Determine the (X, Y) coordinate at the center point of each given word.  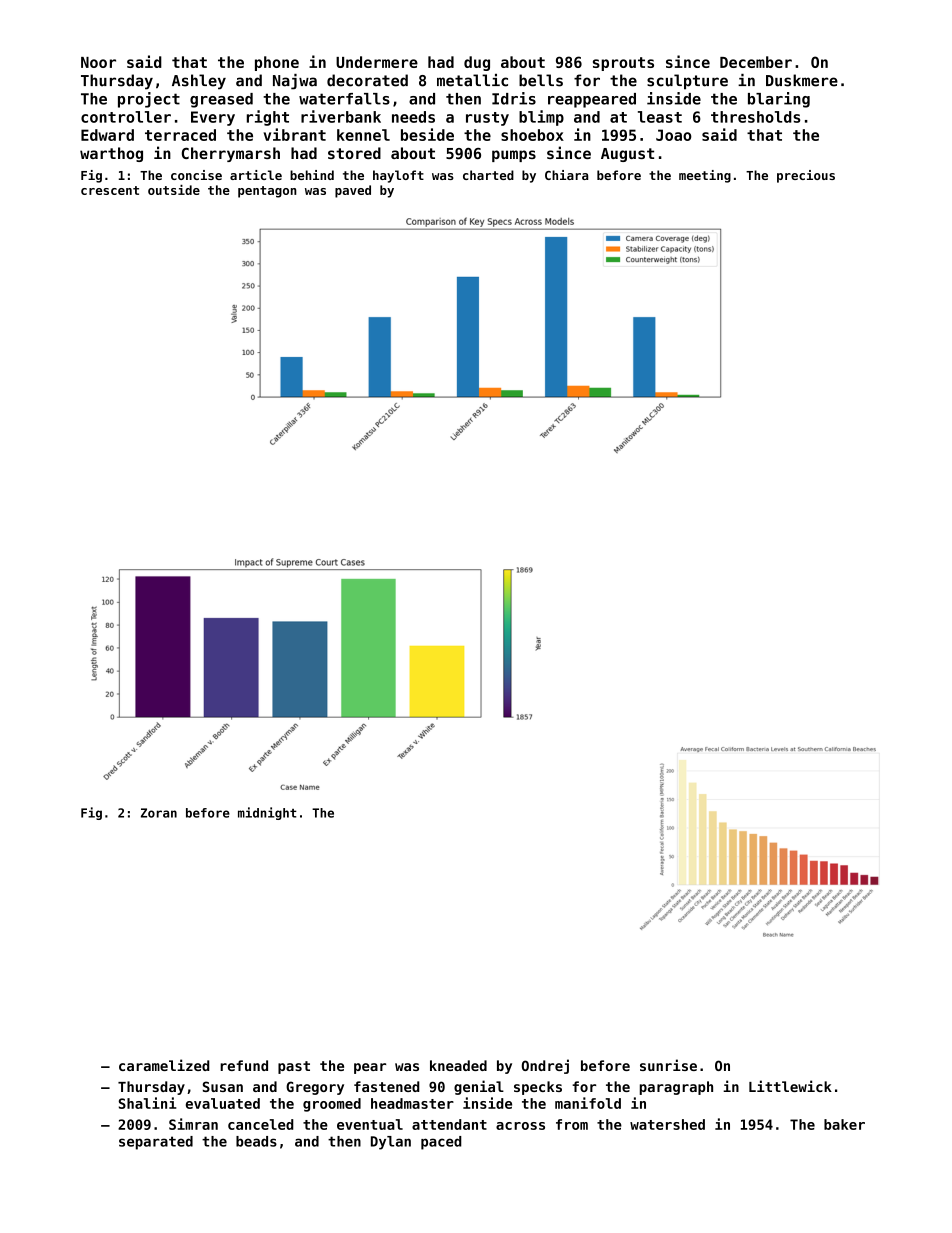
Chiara (566, 175)
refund (244, 1065)
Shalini (147, 1103)
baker (844, 1124)
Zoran (159, 813)
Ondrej (545, 1066)
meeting (705, 176)
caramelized (164, 1065)
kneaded (458, 1065)
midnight (267, 813)
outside (174, 190)
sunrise (668, 1065)
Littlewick (790, 1086)
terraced (180, 135)
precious (806, 176)
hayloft (398, 176)
